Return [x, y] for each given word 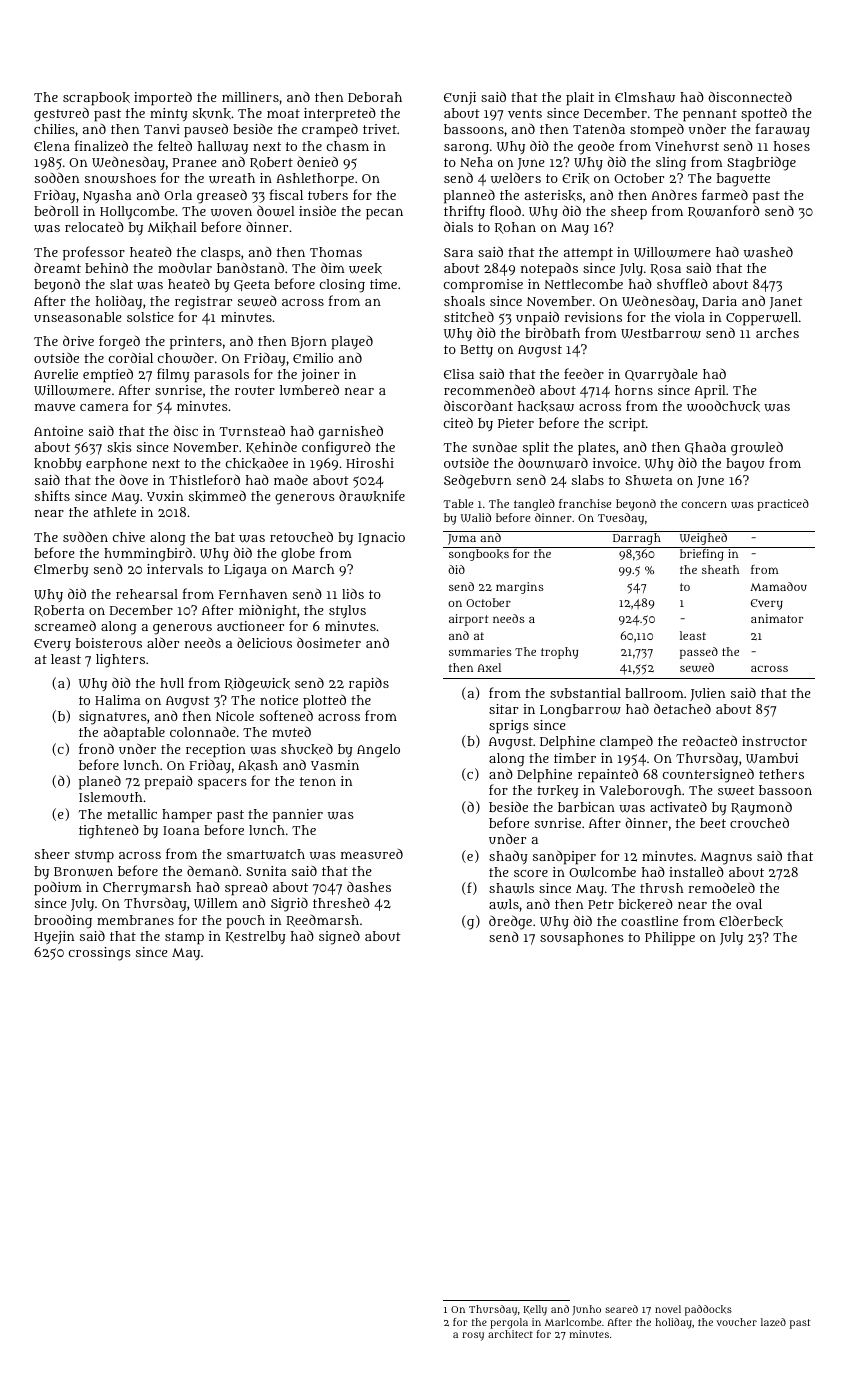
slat [121, 284]
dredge [510, 922]
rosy [473, 1336]
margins [520, 588]
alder [163, 642]
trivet [380, 129]
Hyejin [54, 937]
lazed [773, 1322]
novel [668, 1309]
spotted [764, 115]
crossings [100, 954]
